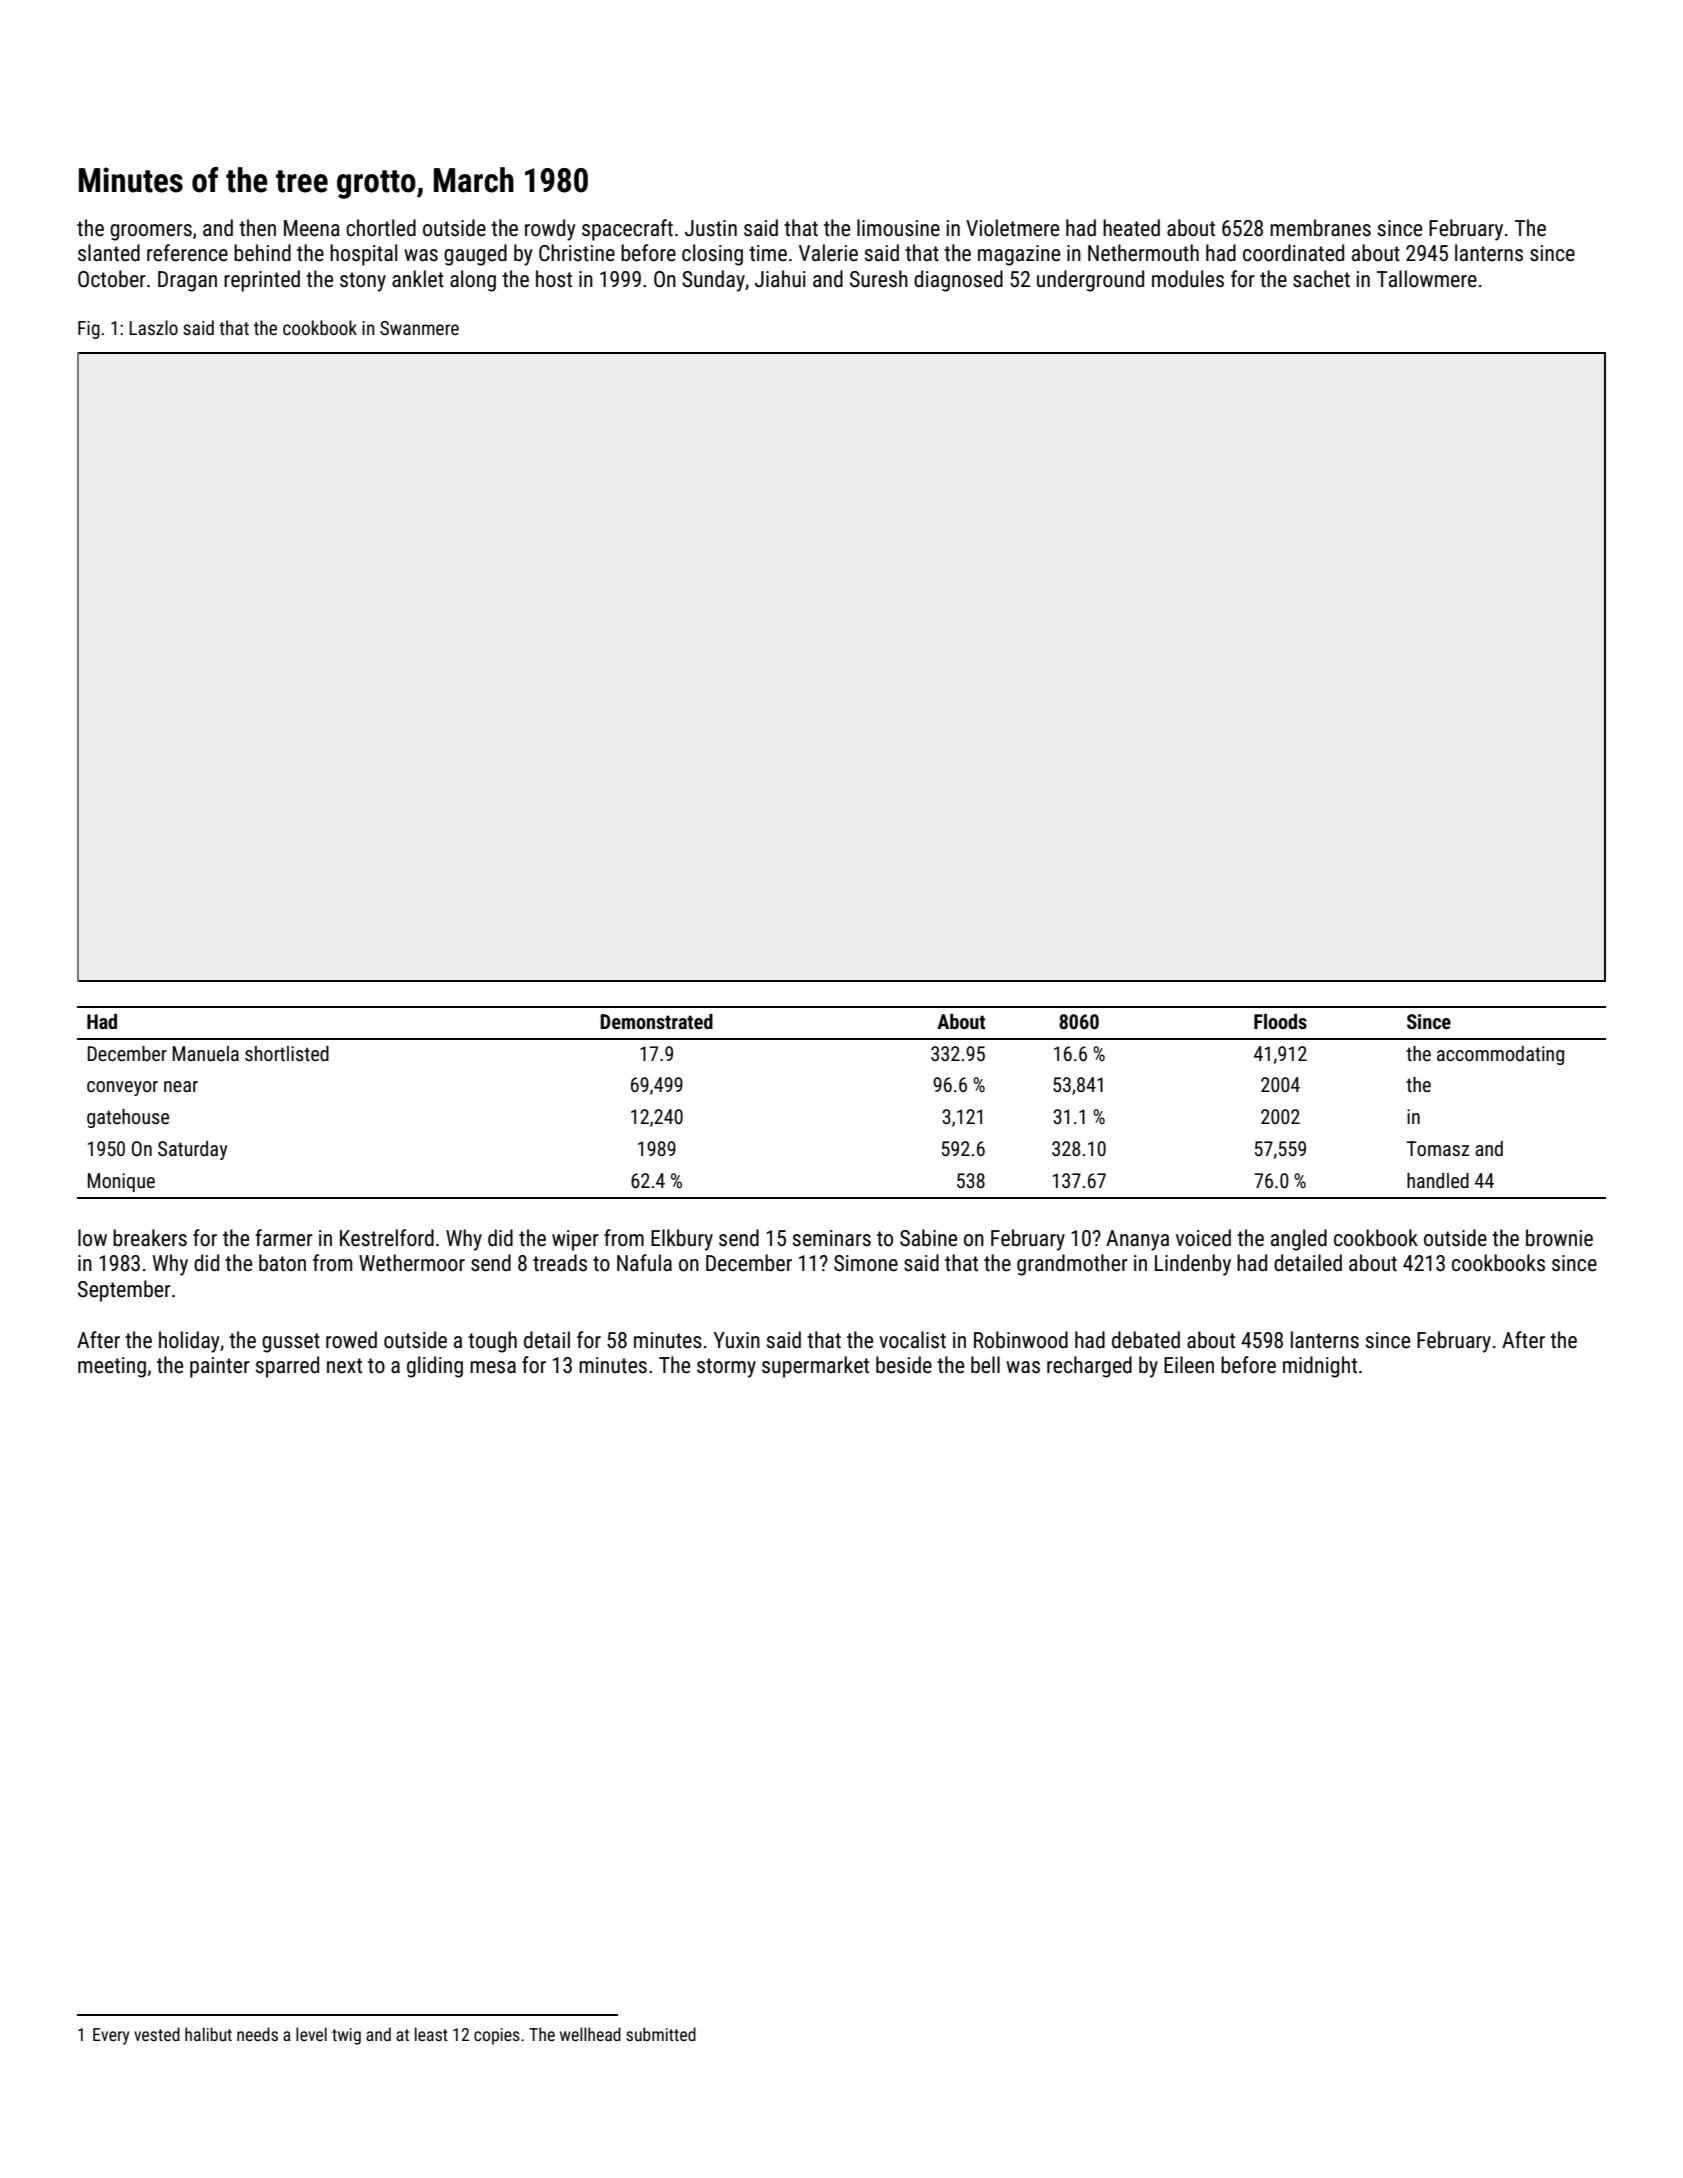 The height and width of the page is (2178, 1683). Describe the element at coordinates (1320, 228) in the page. I see `membranes` at that location.
